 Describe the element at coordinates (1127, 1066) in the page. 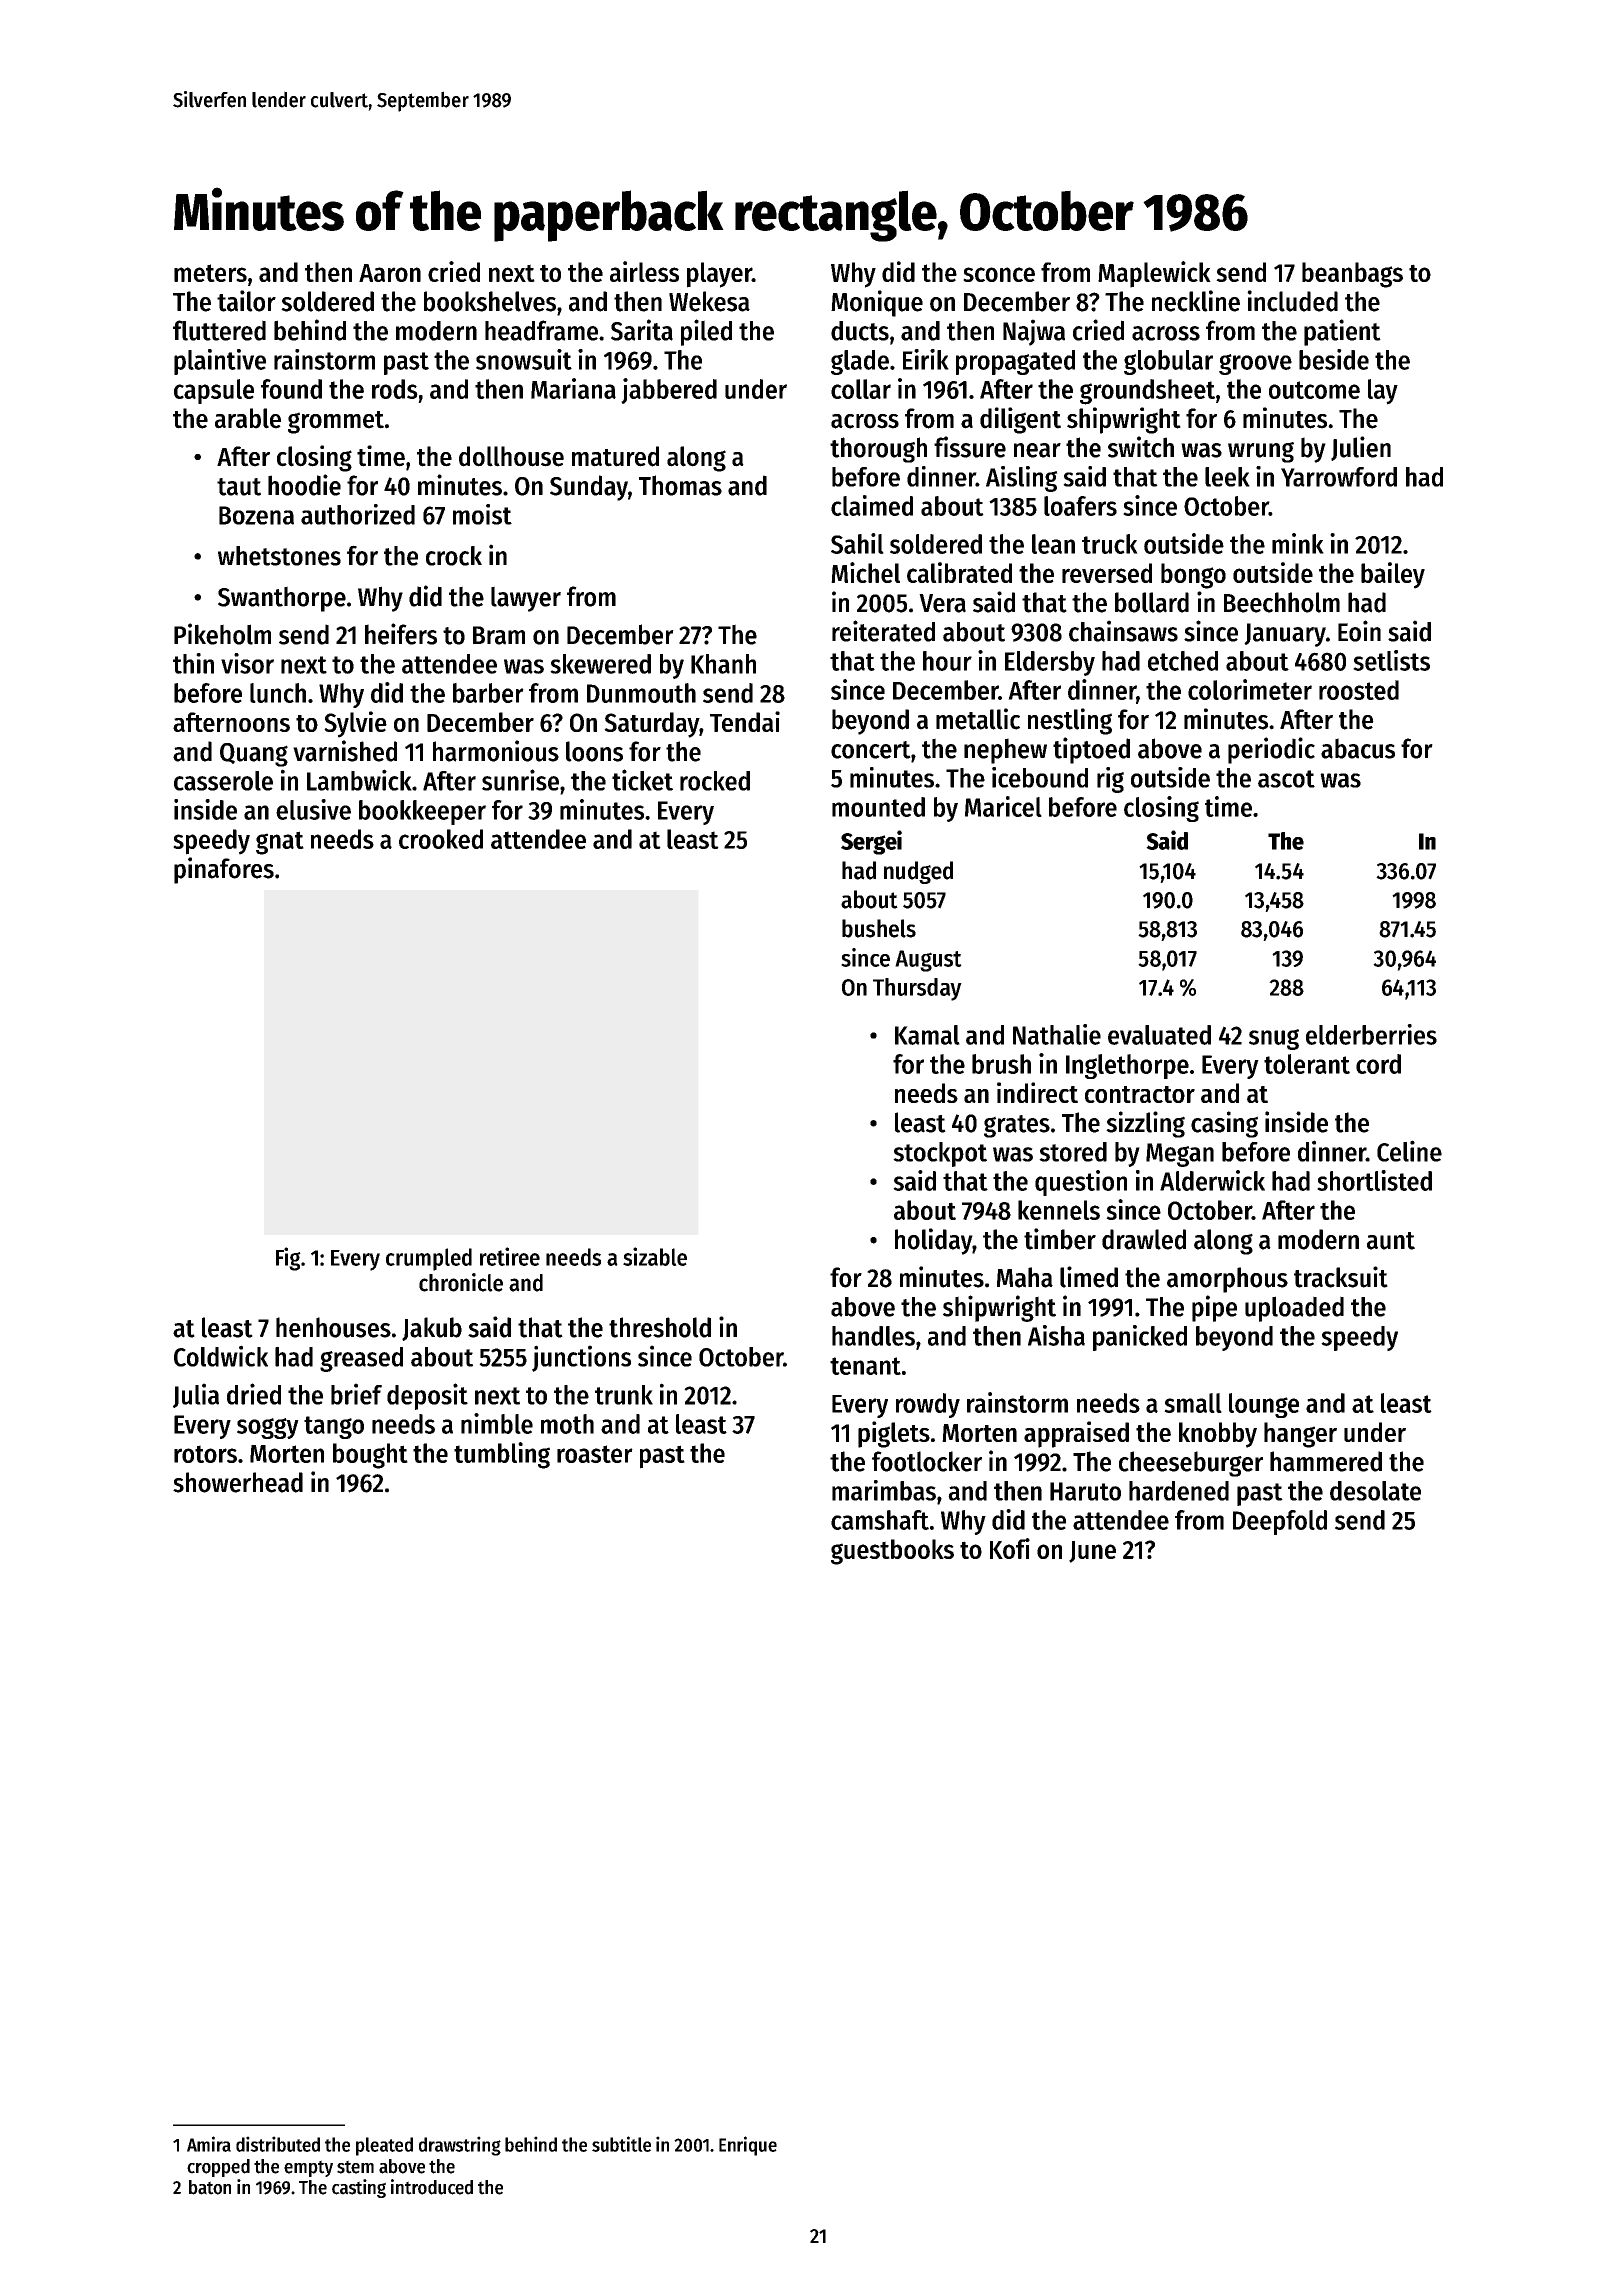

I see `Inglethorpe` at that location.
